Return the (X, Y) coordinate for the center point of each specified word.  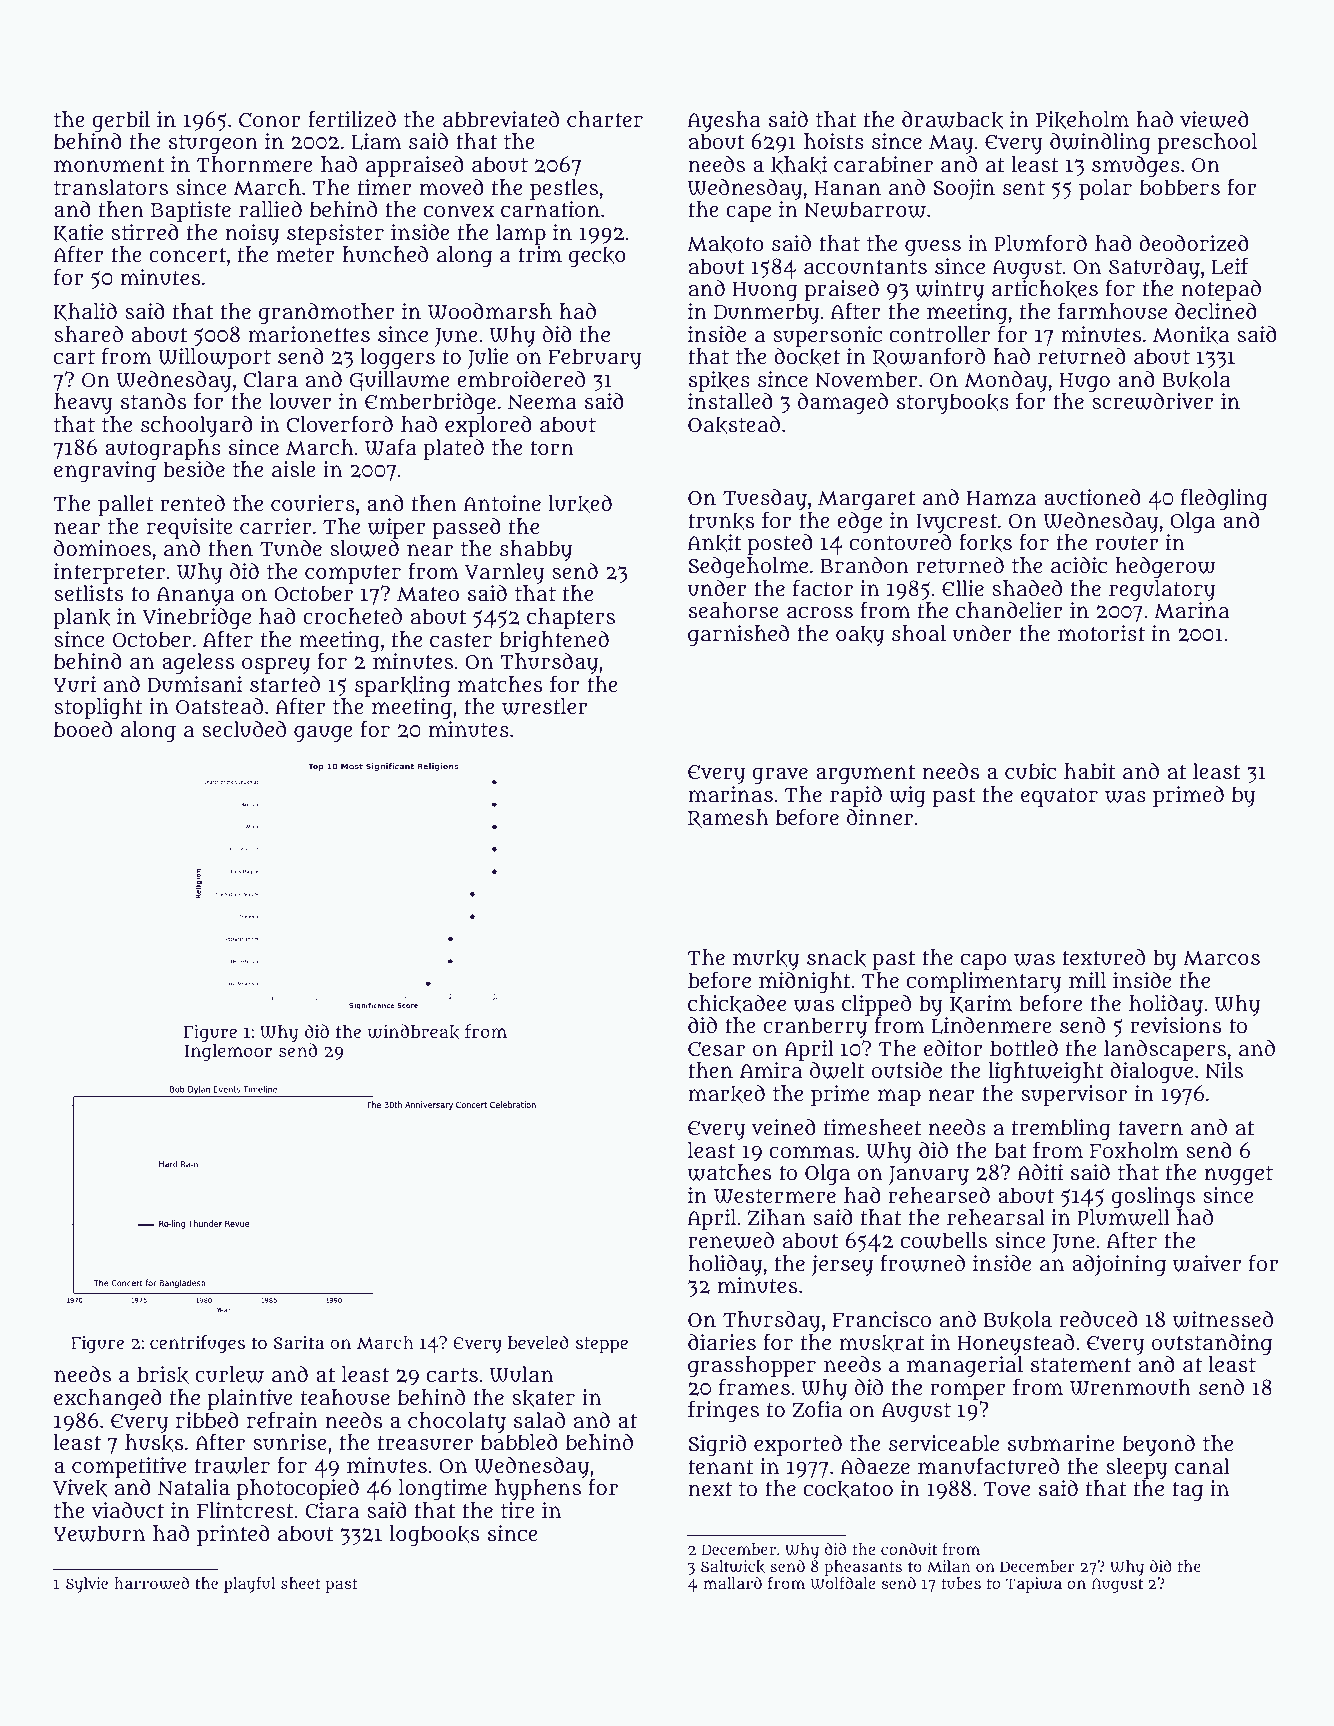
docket (807, 357)
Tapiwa (1034, 1585)
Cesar (716, 1049)
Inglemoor (228, 1053)
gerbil (121, 122)
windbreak (414, 1032)
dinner (880, 817)
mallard (732, 1583)
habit (1090, 771)
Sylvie (87, 1585)
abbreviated (501, 119)
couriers (313, 503)
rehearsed (939, 1195)
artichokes (1045, 289)
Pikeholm (1082, 120)
